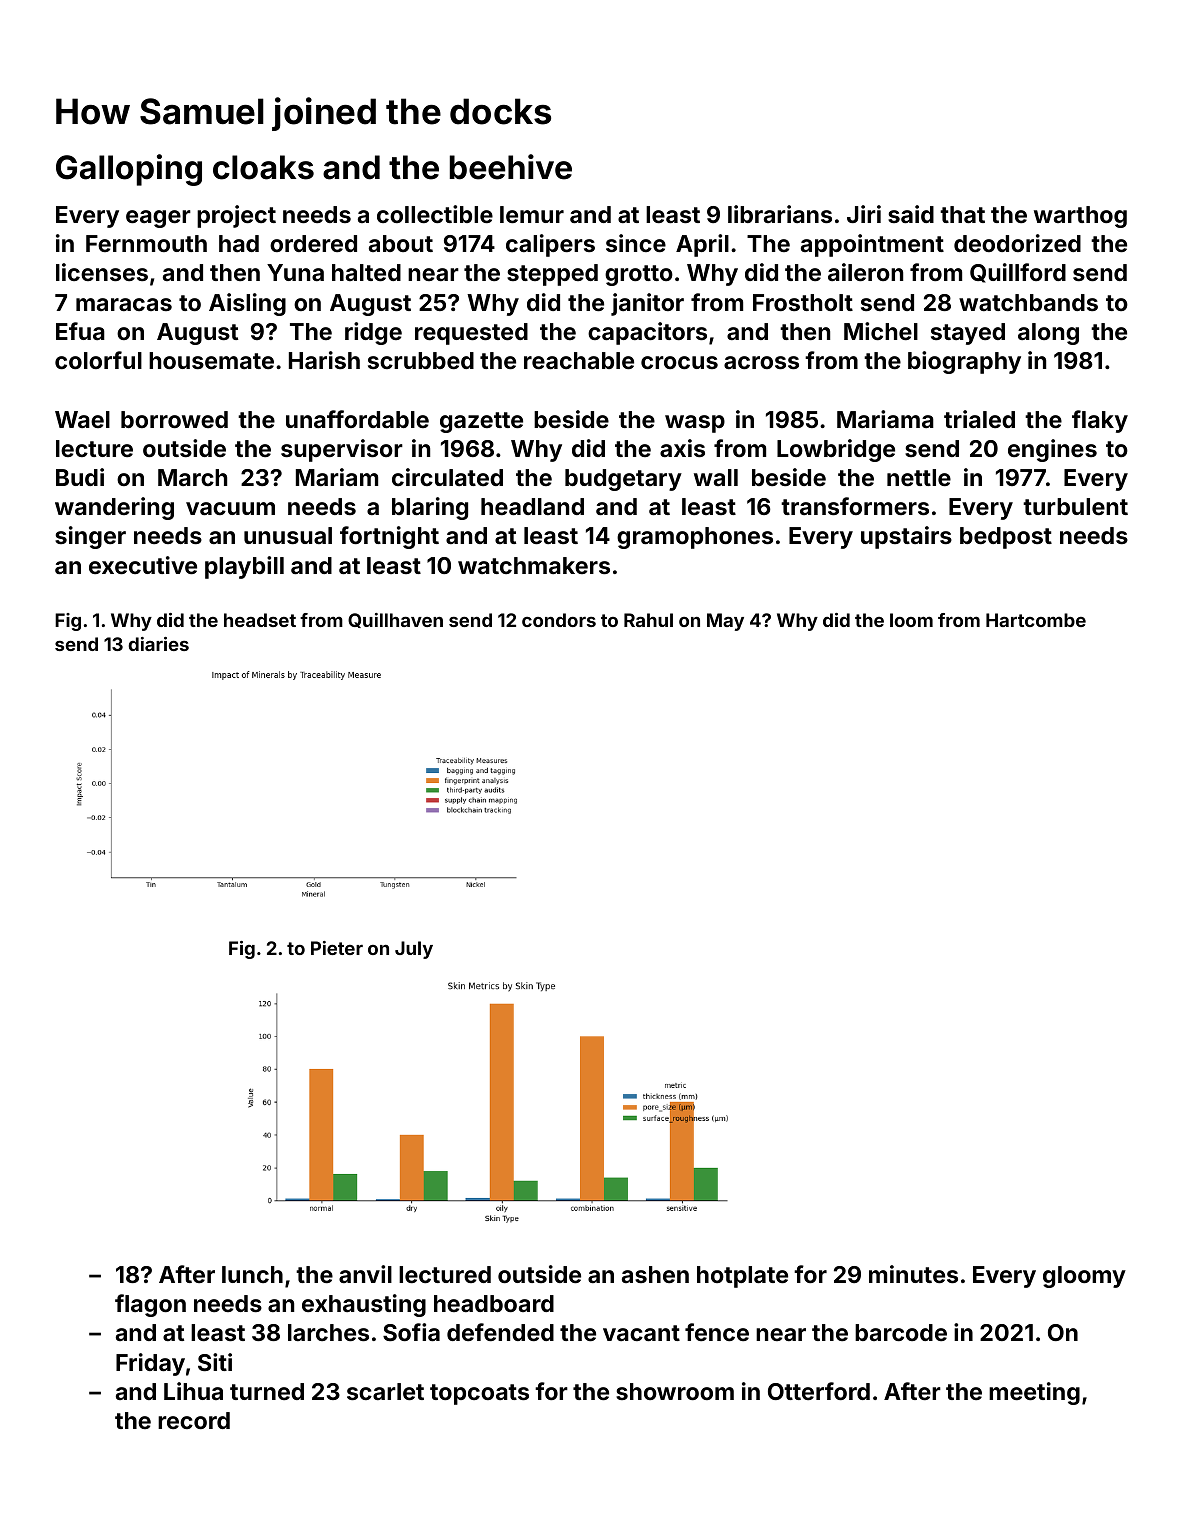 Image resolution: width=1183 pixels, height=1531 pixels. Describe the element at coordinates (479, 1394) in the document. I see `topcoats` at that location.
